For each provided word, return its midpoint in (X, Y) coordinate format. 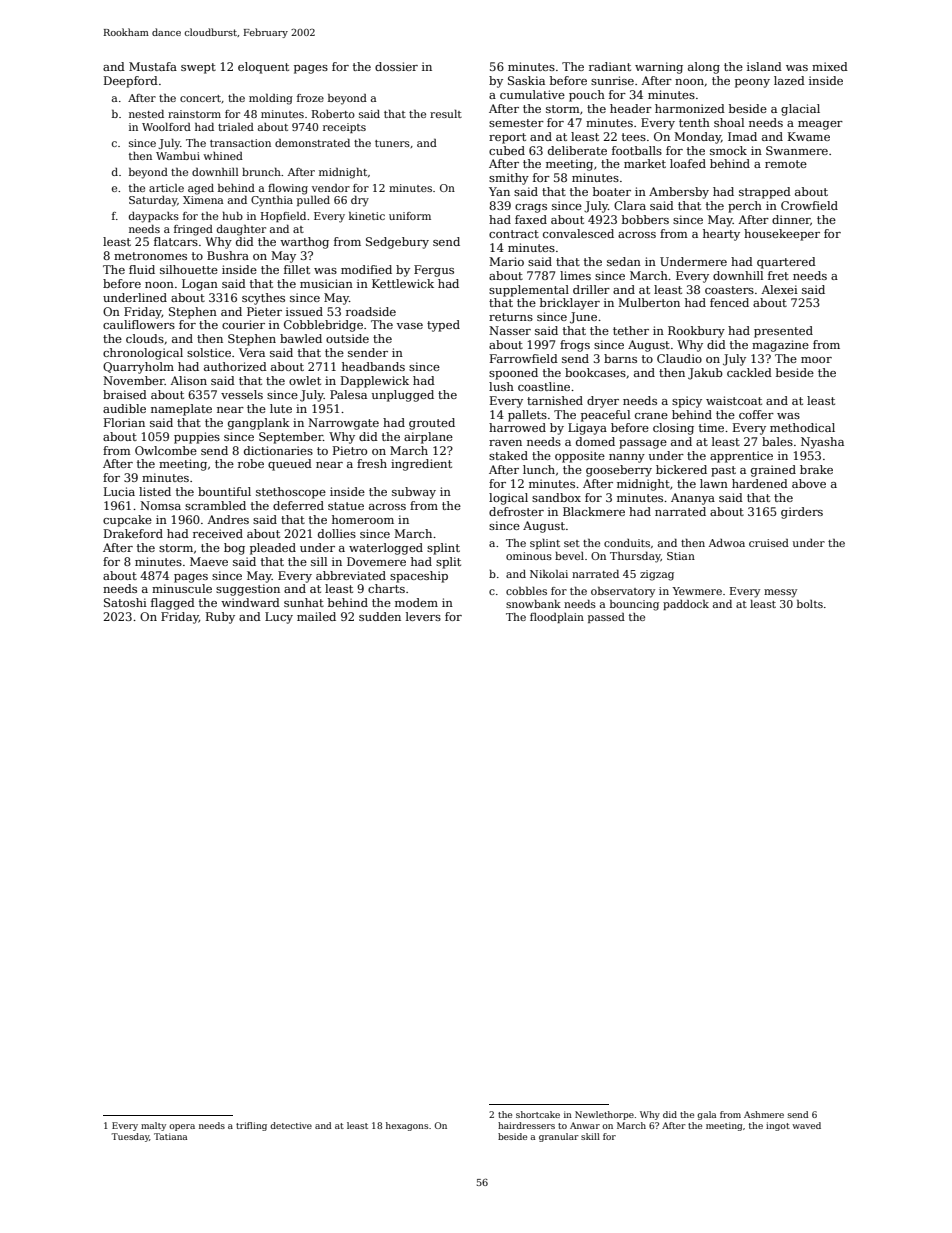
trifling (251, 1126)
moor (816, 360)
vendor (331, 188)
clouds (145, 338)
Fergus (434, 271)
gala (706, 1115)
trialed (236, 127)
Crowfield (809, 205)
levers (423, 616)
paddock (686, 605)
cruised (769, 543)
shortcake (538, 1114)
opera (182, 1127)
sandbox (556, 497)
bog (234, 549)
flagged (173, 604)
